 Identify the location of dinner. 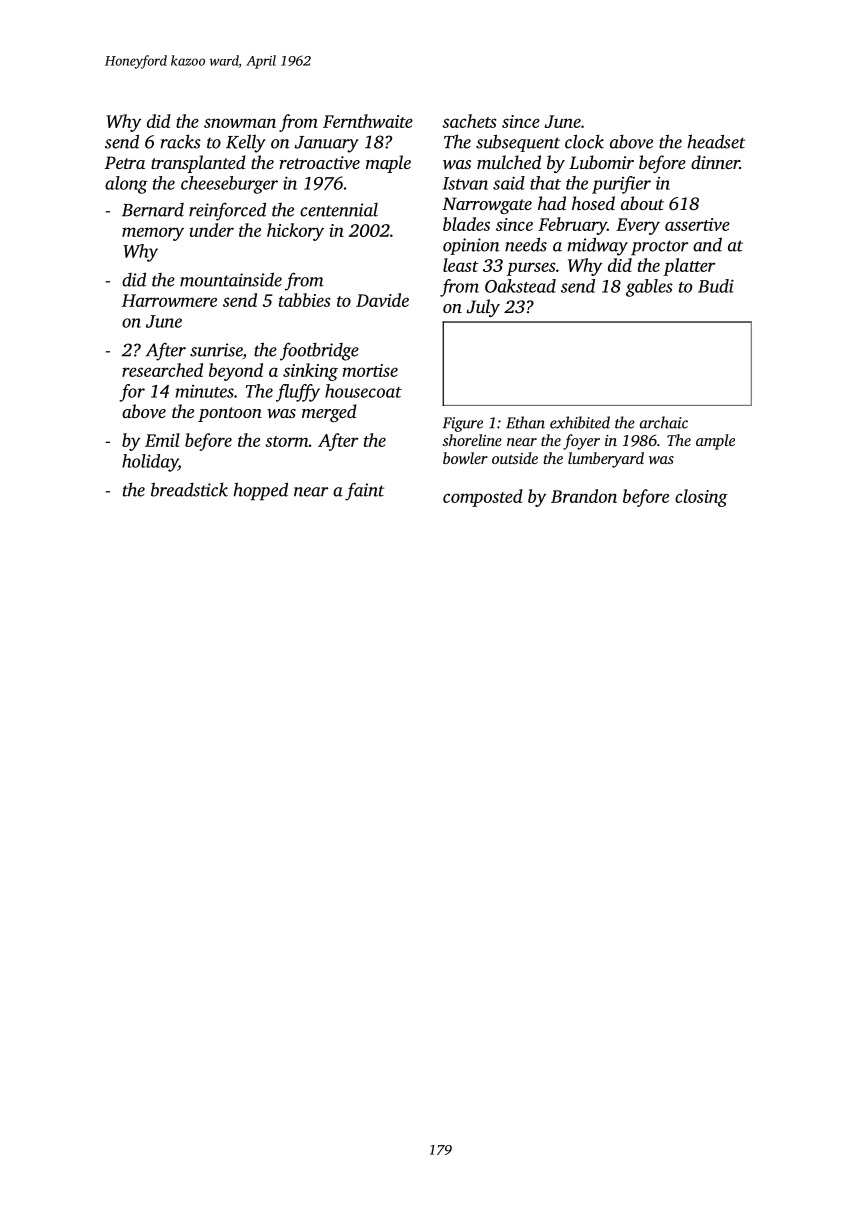
(715, 162).
